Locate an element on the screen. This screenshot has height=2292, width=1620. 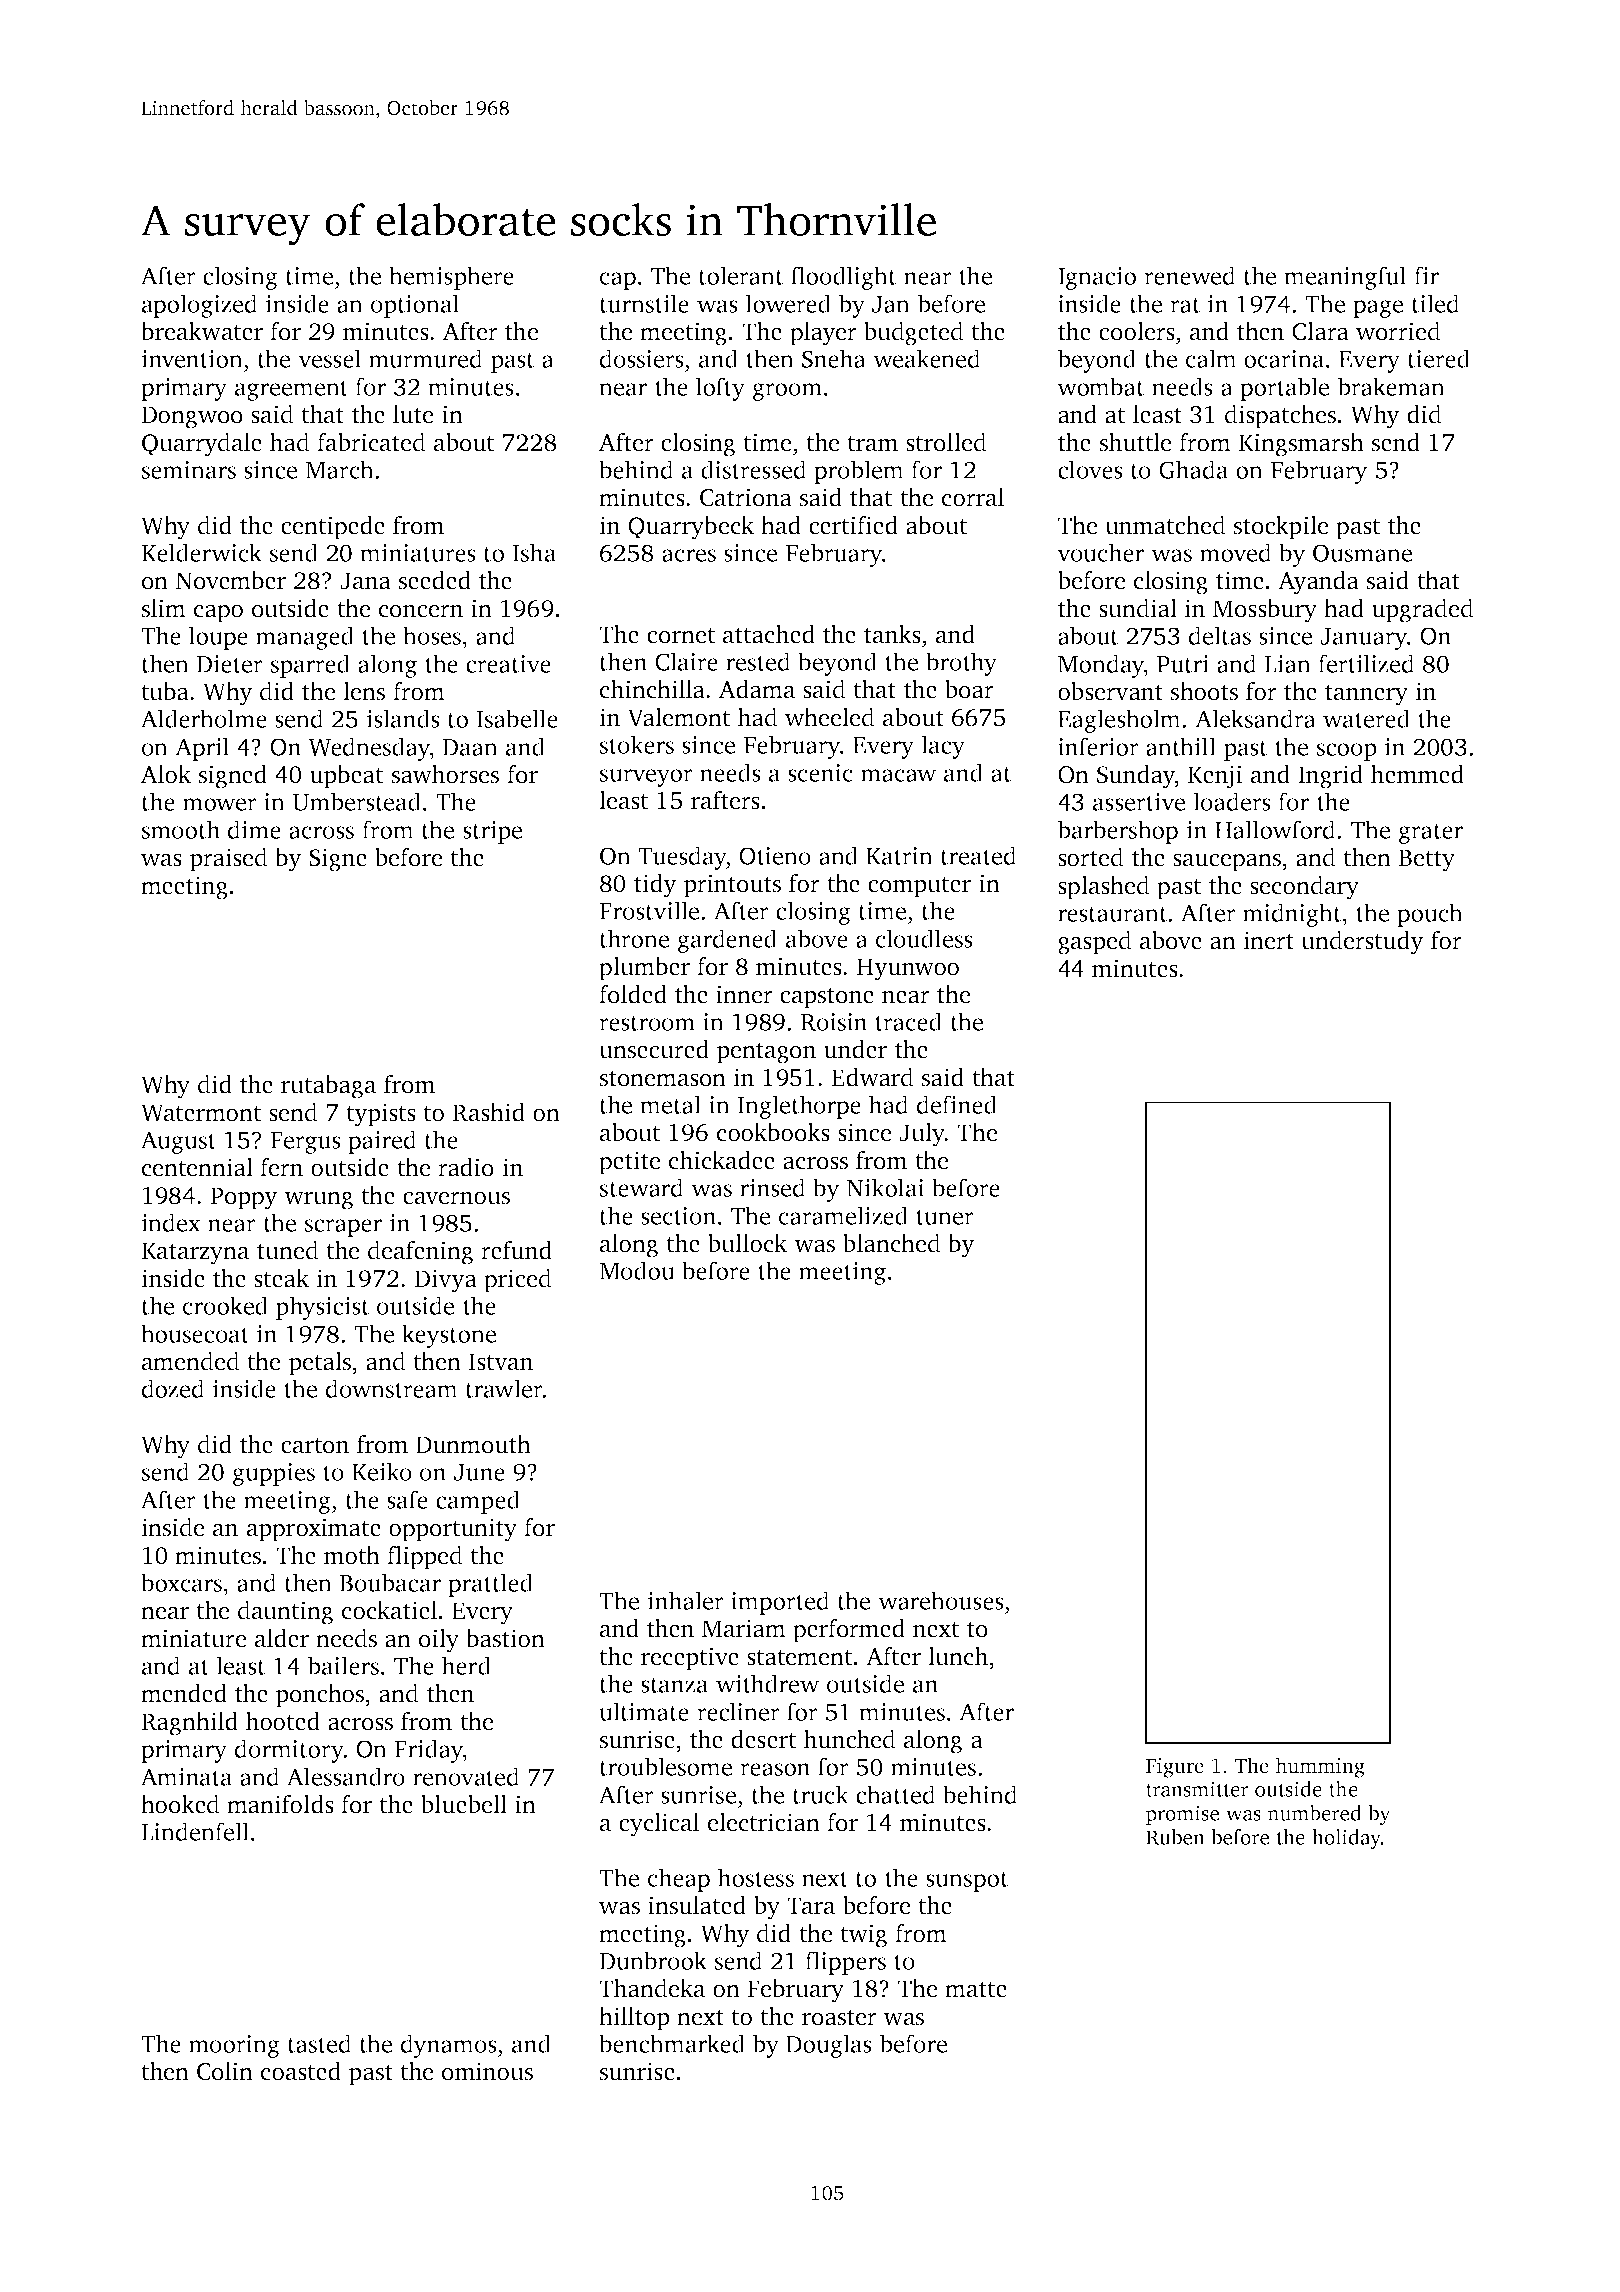
brakeman is located at coordinates (1391, 386).
